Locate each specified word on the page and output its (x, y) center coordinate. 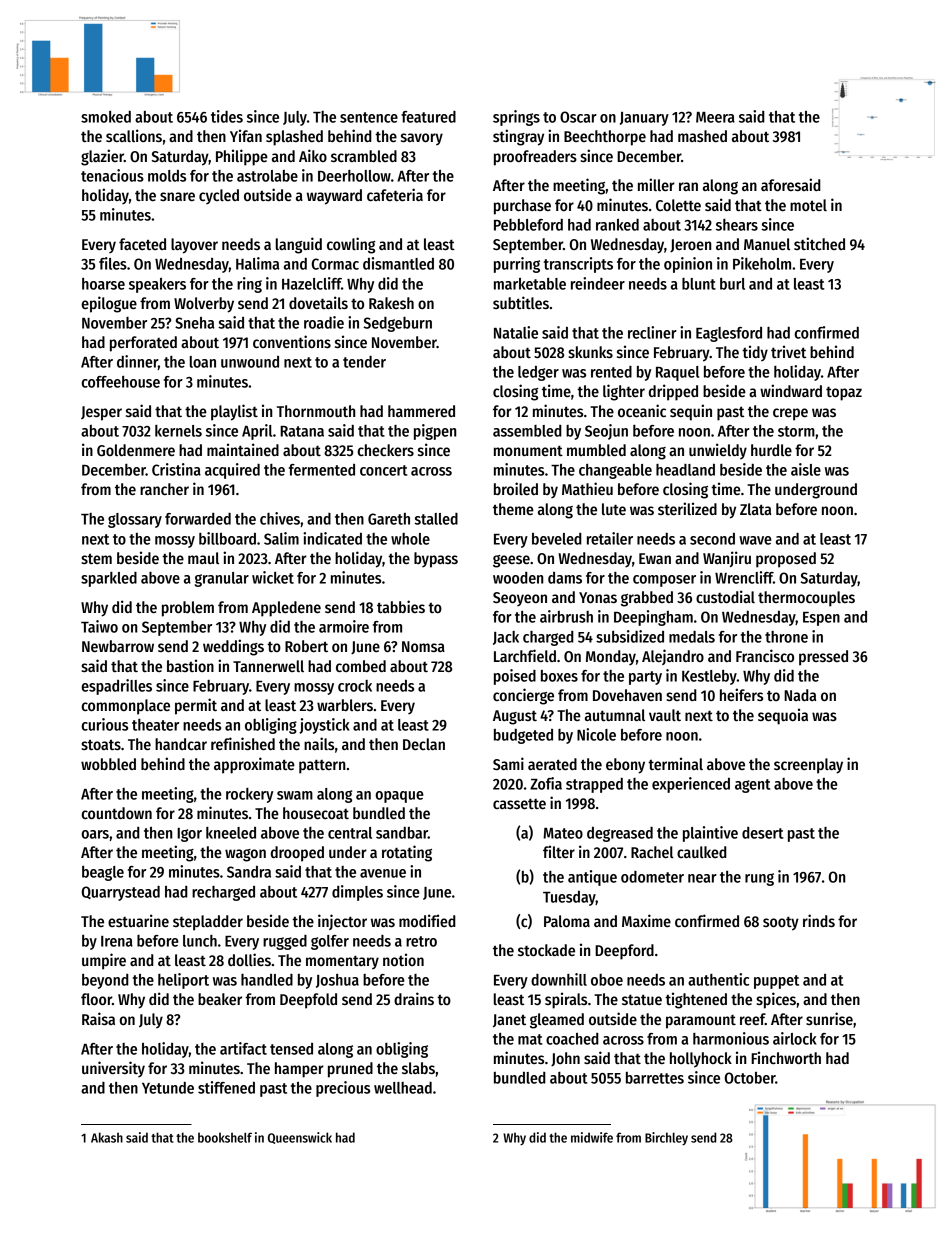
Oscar (578, 117)
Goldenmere (136, 450)
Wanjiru (727, 559)
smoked (106, 117)
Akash (107, 1137)
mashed (702, 136)
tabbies (401, 606)
